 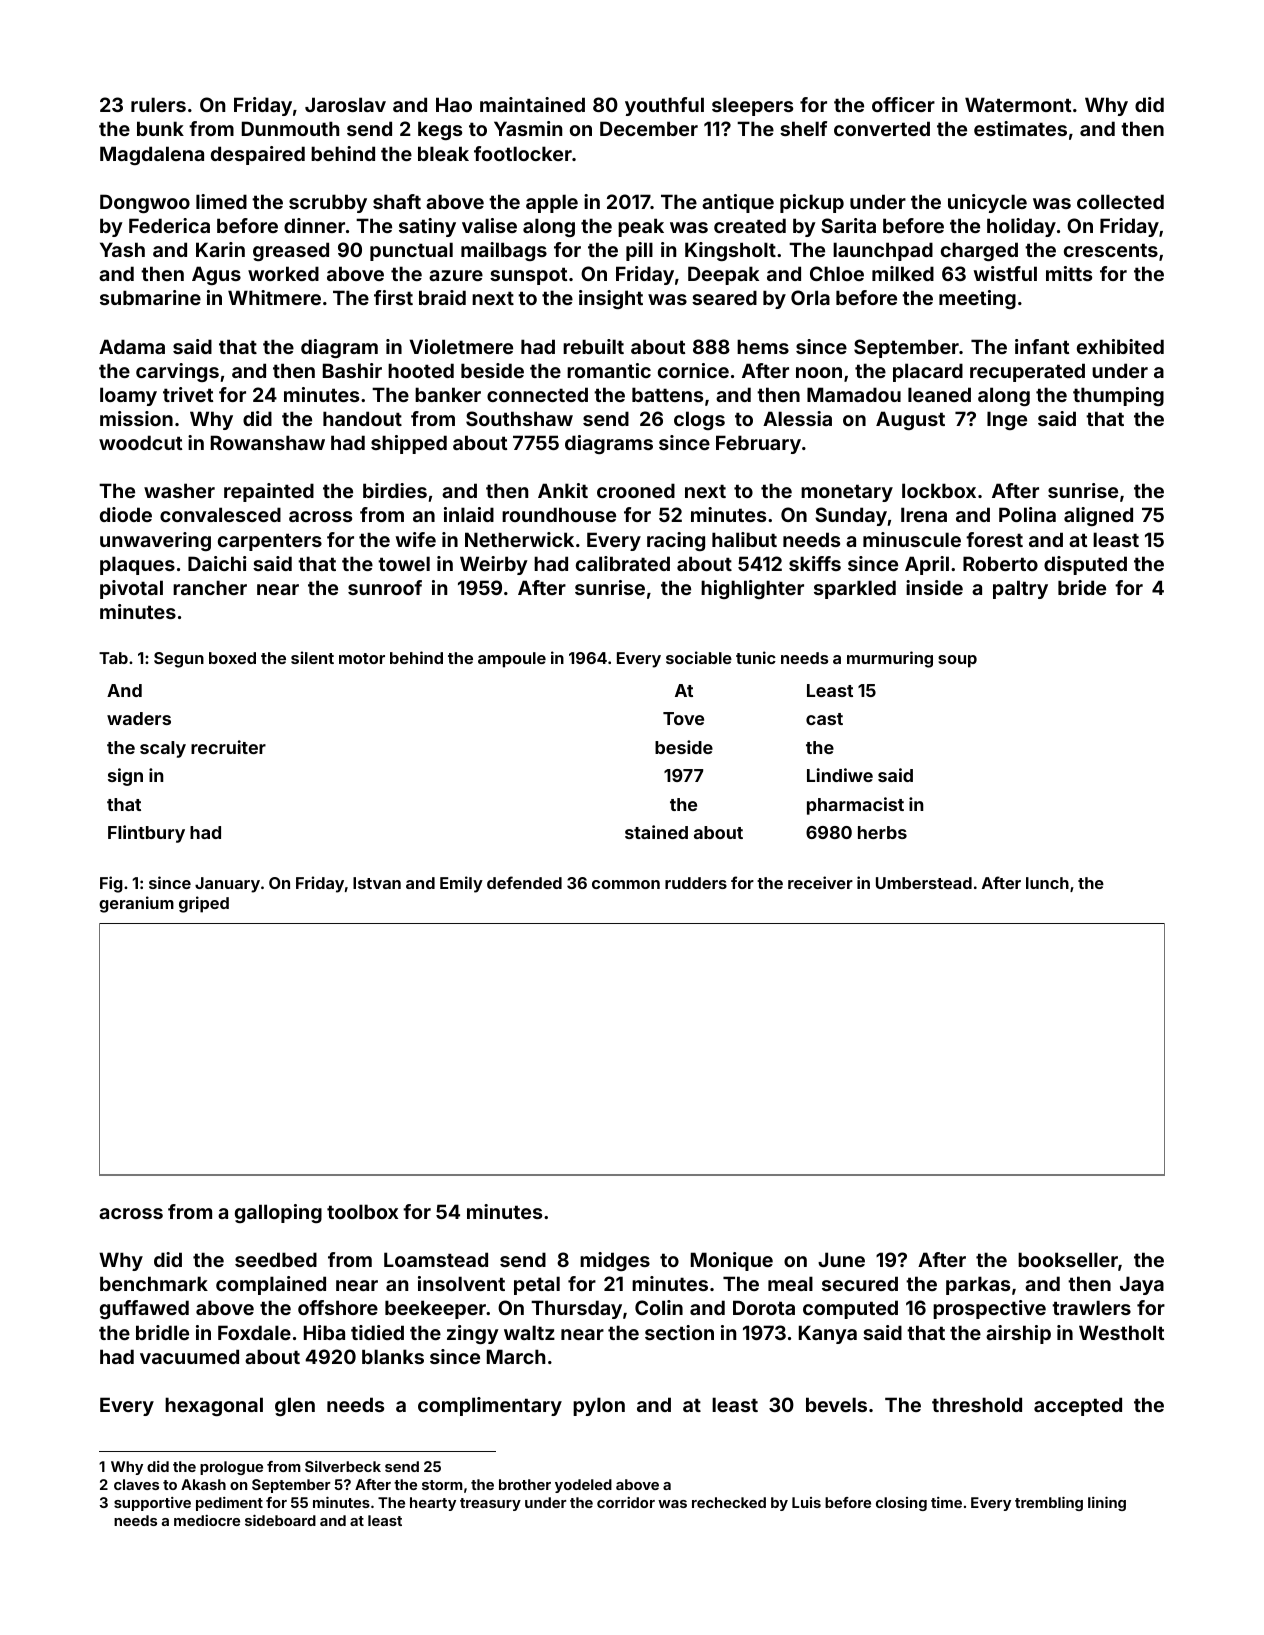 I want to click on Agus, so click(x=216, y=275).
